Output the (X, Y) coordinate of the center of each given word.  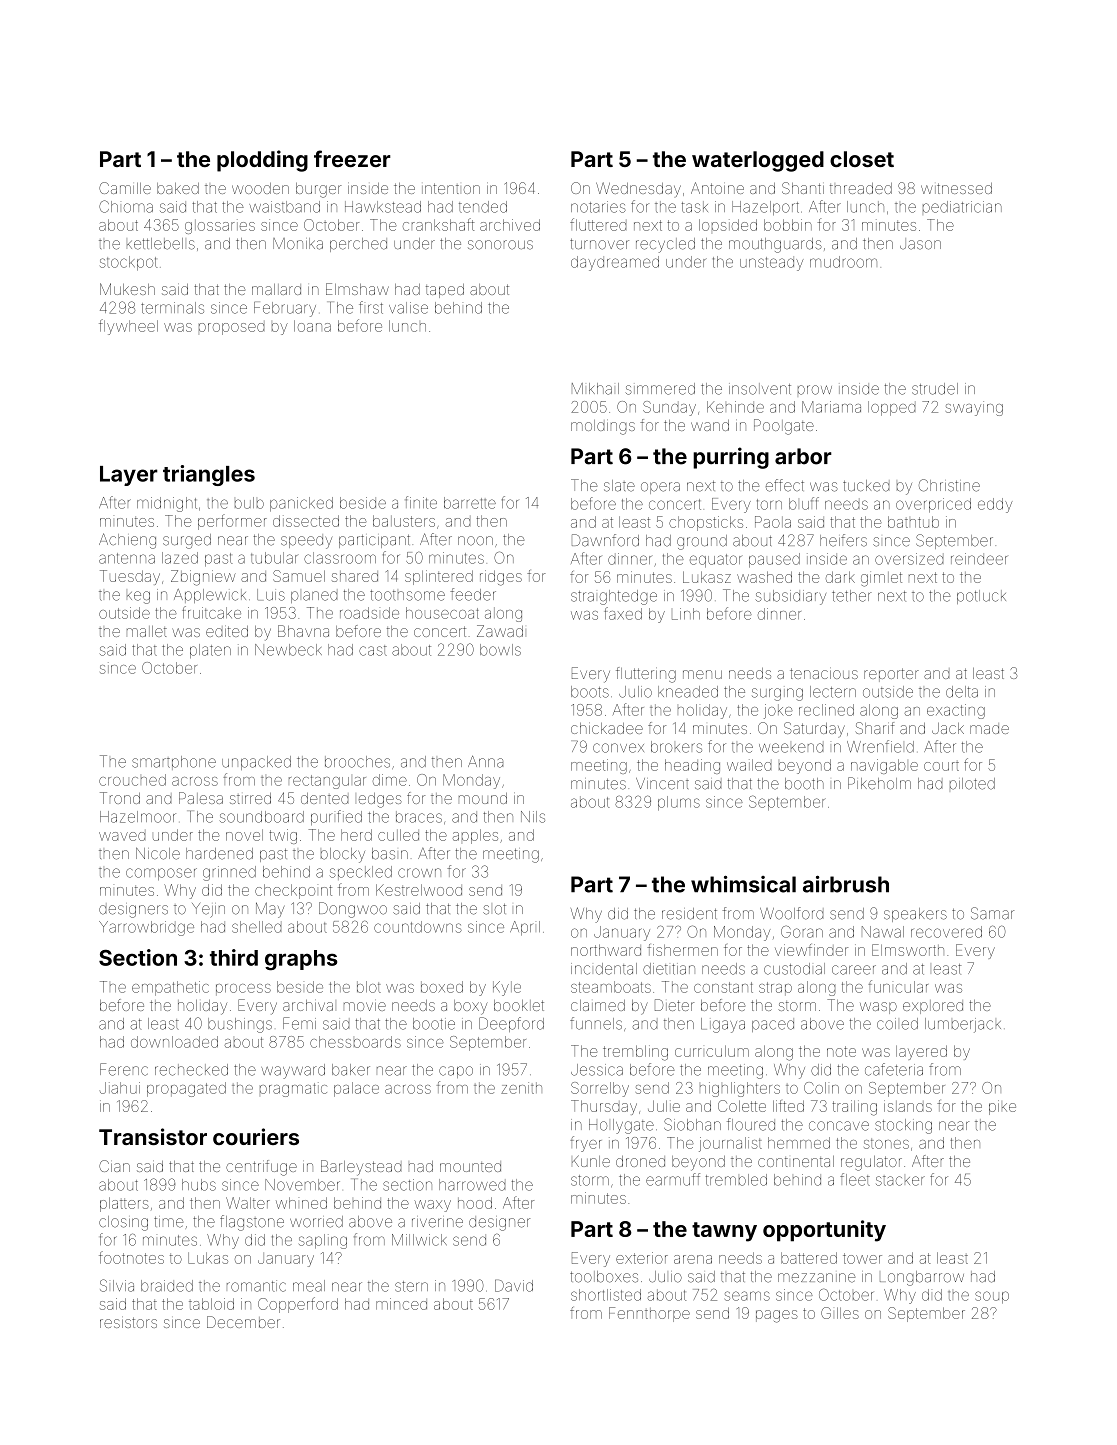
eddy (995, 505)
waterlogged (758, 161)
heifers (843, 540)
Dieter (674, 1005)
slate (619, 486)
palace (356, 1089)
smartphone (174, 763)
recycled (665, 245)
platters (124, 1204)
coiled (897, 1024)
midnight (167, 504)
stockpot (129, 263)
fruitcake (211, 612)
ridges (501, 578)
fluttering (646, 675)
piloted (972, 784)
